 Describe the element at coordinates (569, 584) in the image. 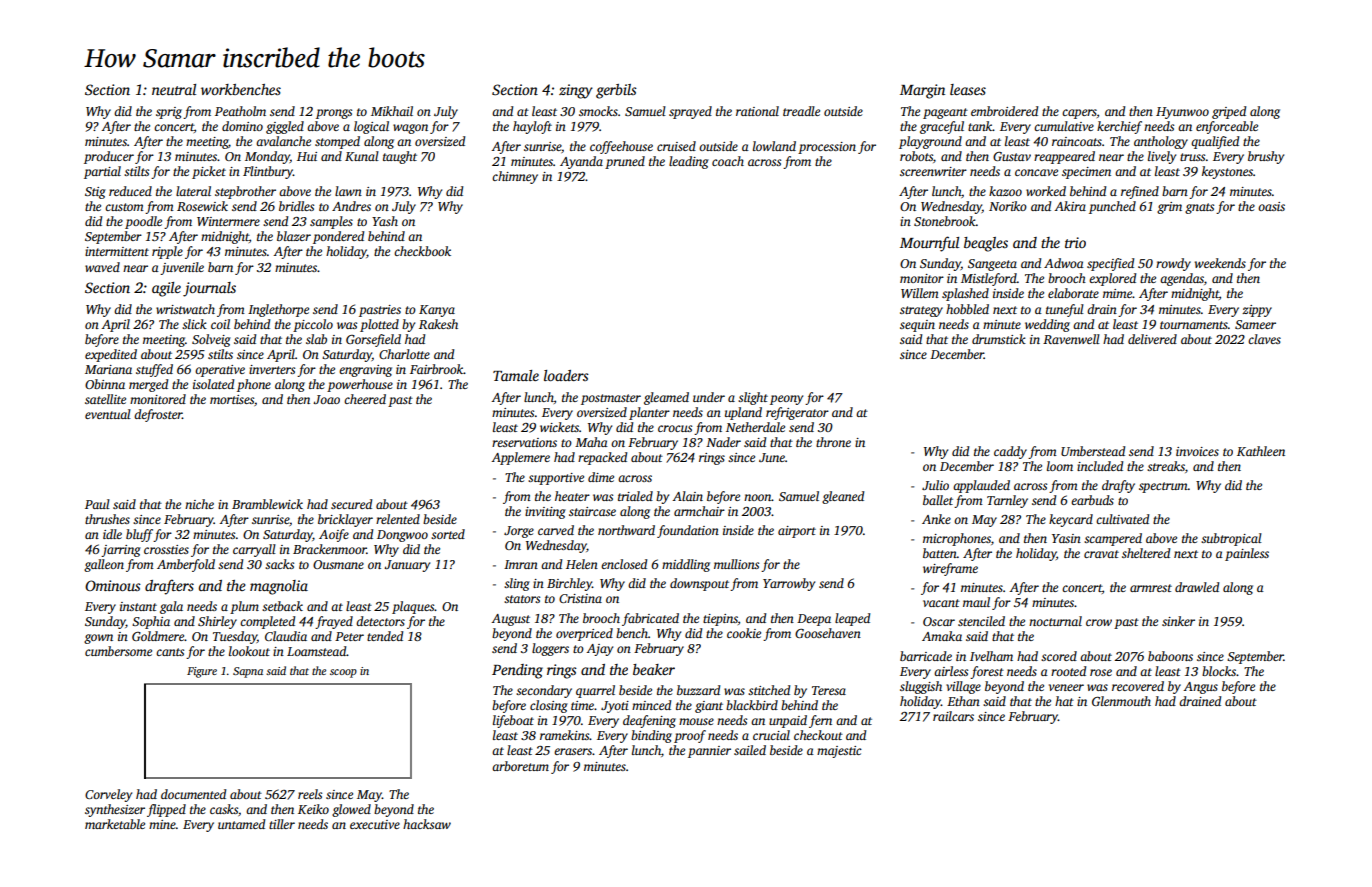

I see `Birchley` at that location.
